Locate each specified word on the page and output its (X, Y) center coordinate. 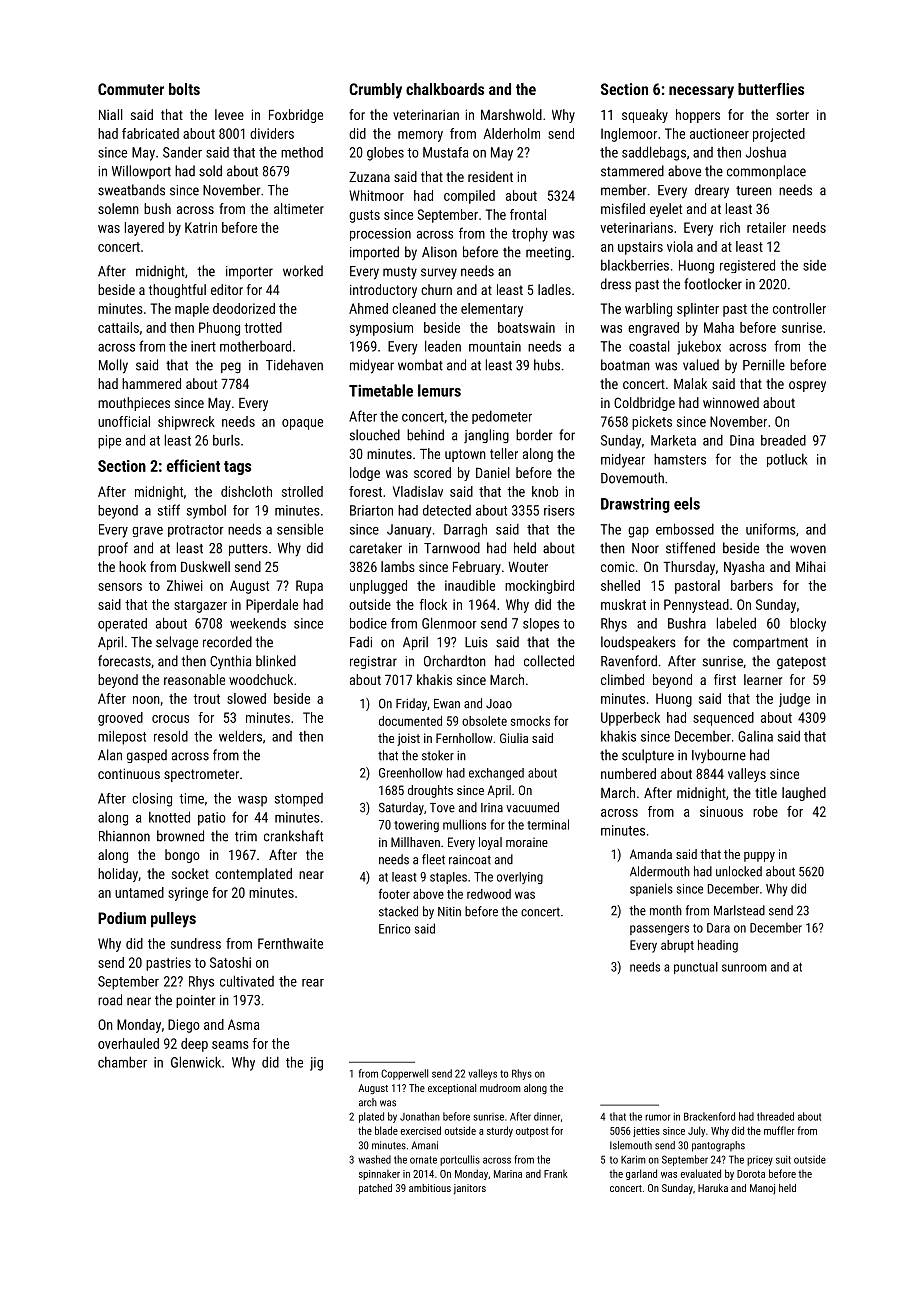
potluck (787, 460)
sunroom (744, 968)
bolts (184, 89)
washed (374, 1159)
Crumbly (375, 91)
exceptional (452, 1089)
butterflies (771, 89)
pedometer (502, 417)
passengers (659, 930)
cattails (118, 327)
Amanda (651, 854)
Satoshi (230, 962)
